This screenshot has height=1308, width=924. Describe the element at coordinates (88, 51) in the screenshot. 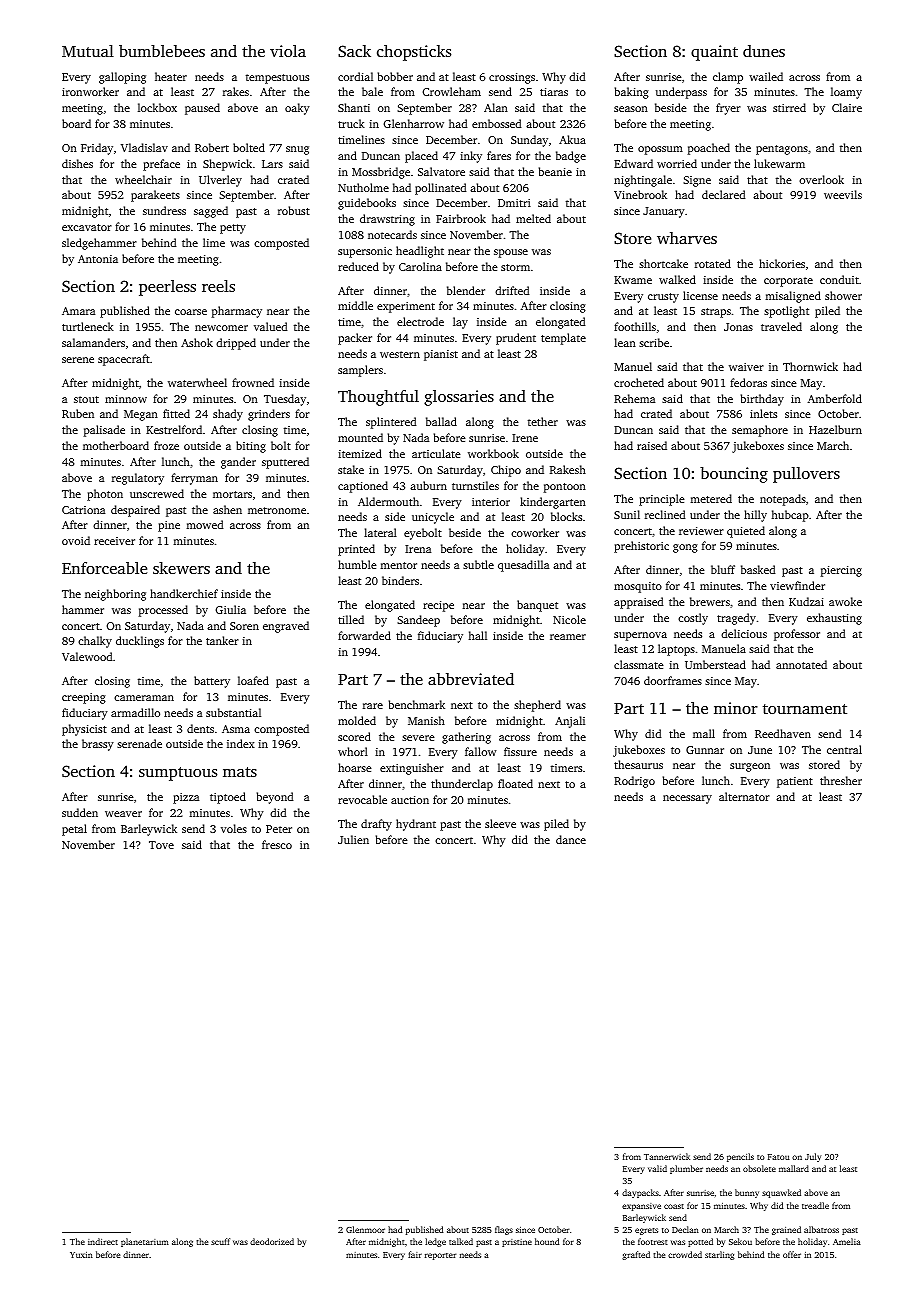

I see `Mutual` at that location.
